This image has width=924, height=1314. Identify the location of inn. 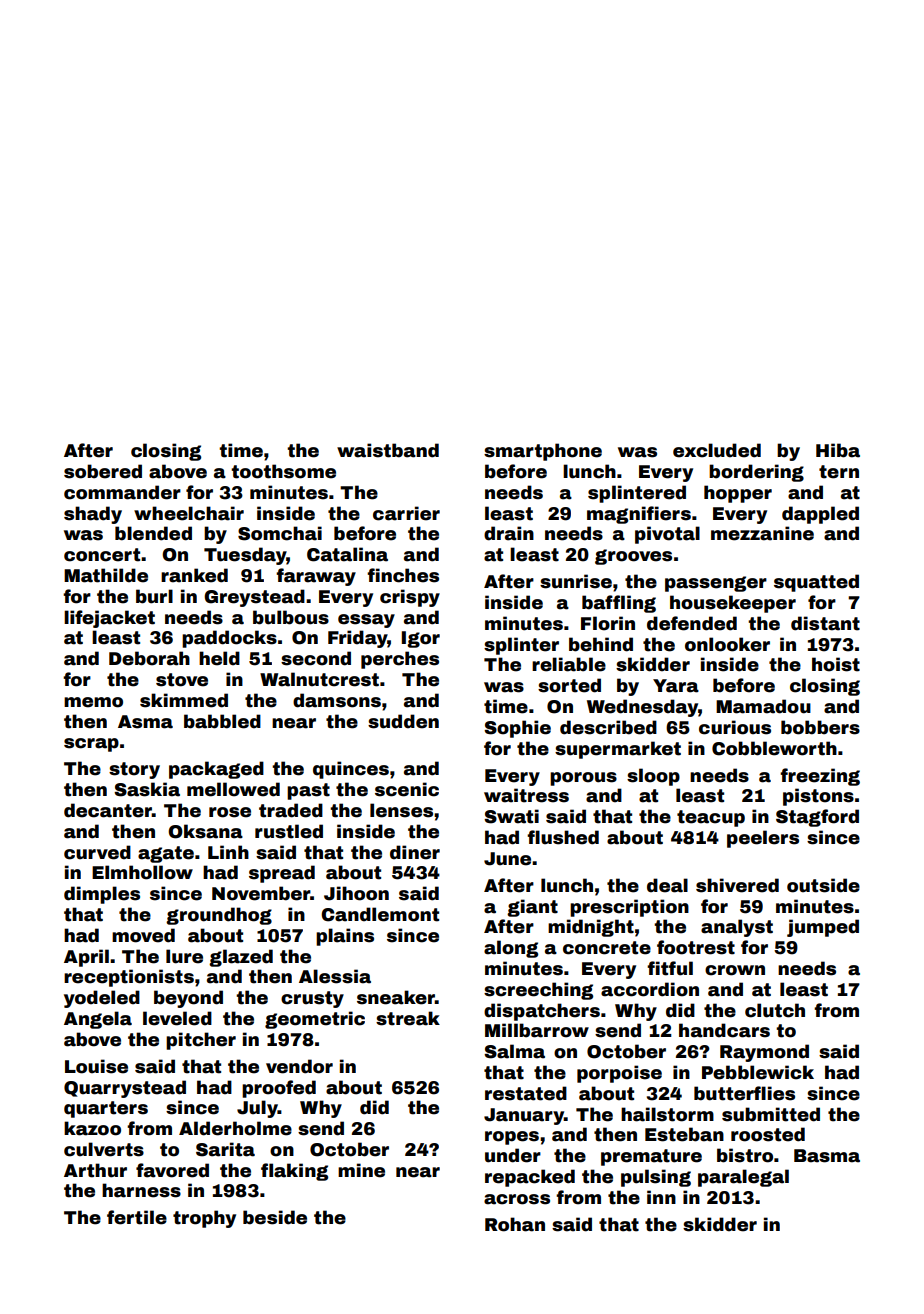
(661, 1197).
